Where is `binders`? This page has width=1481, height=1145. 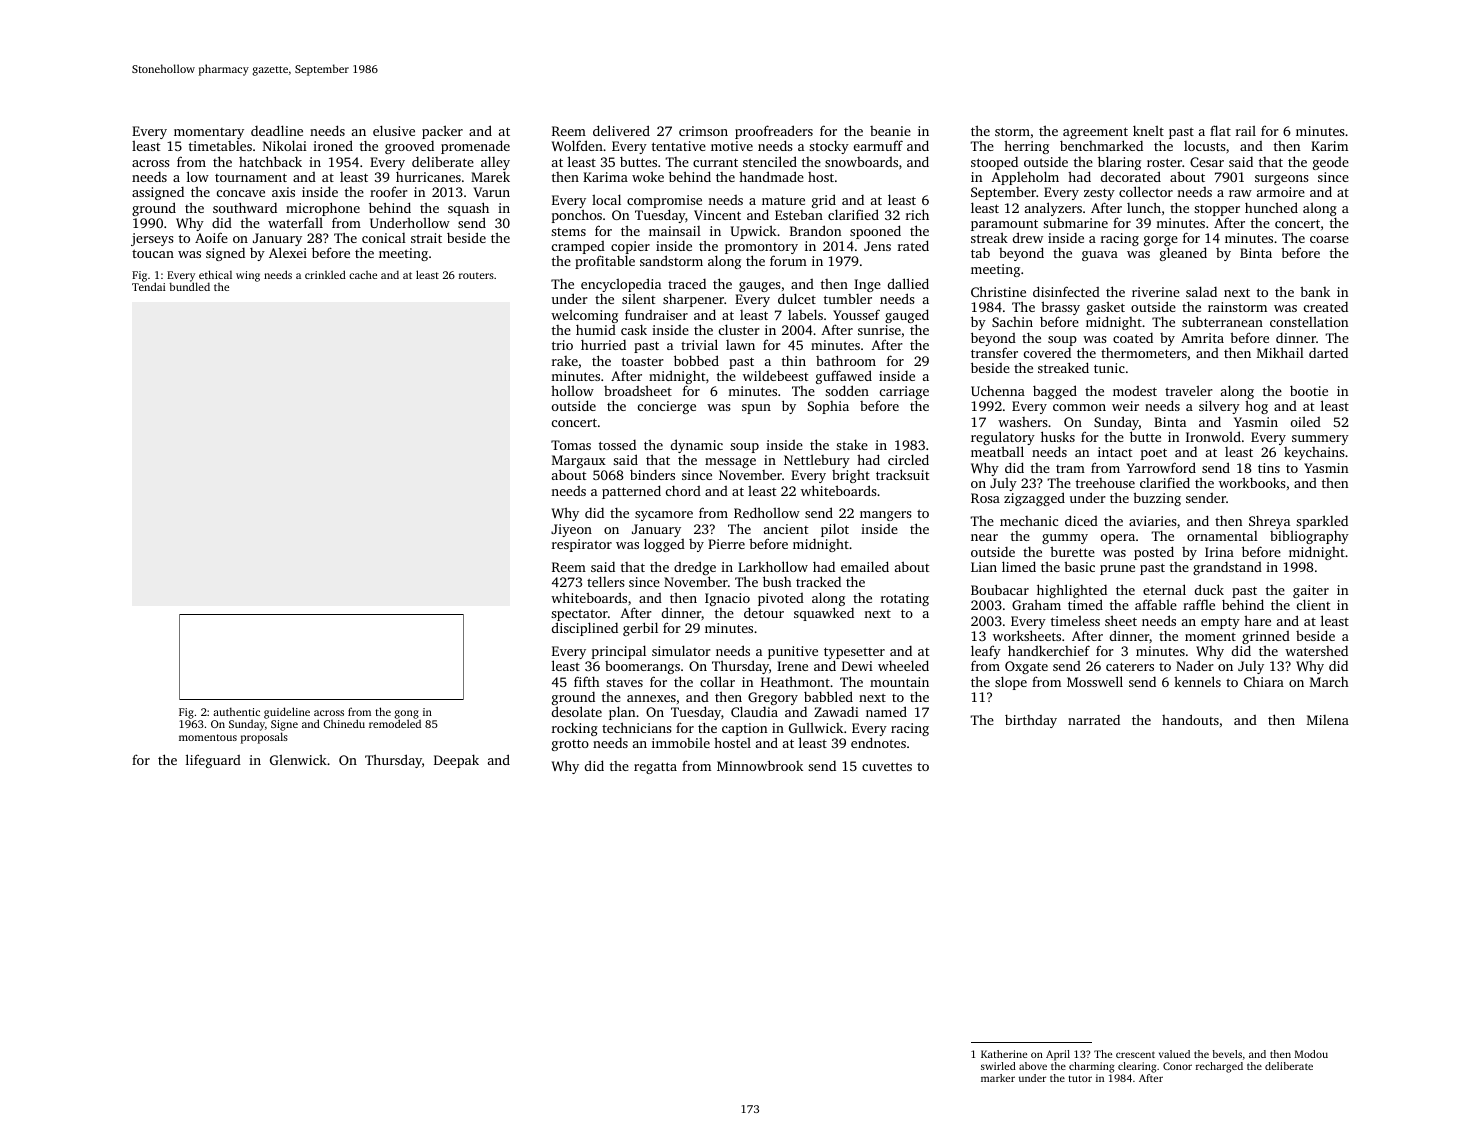
binders is located at coordinates (652, 474).
